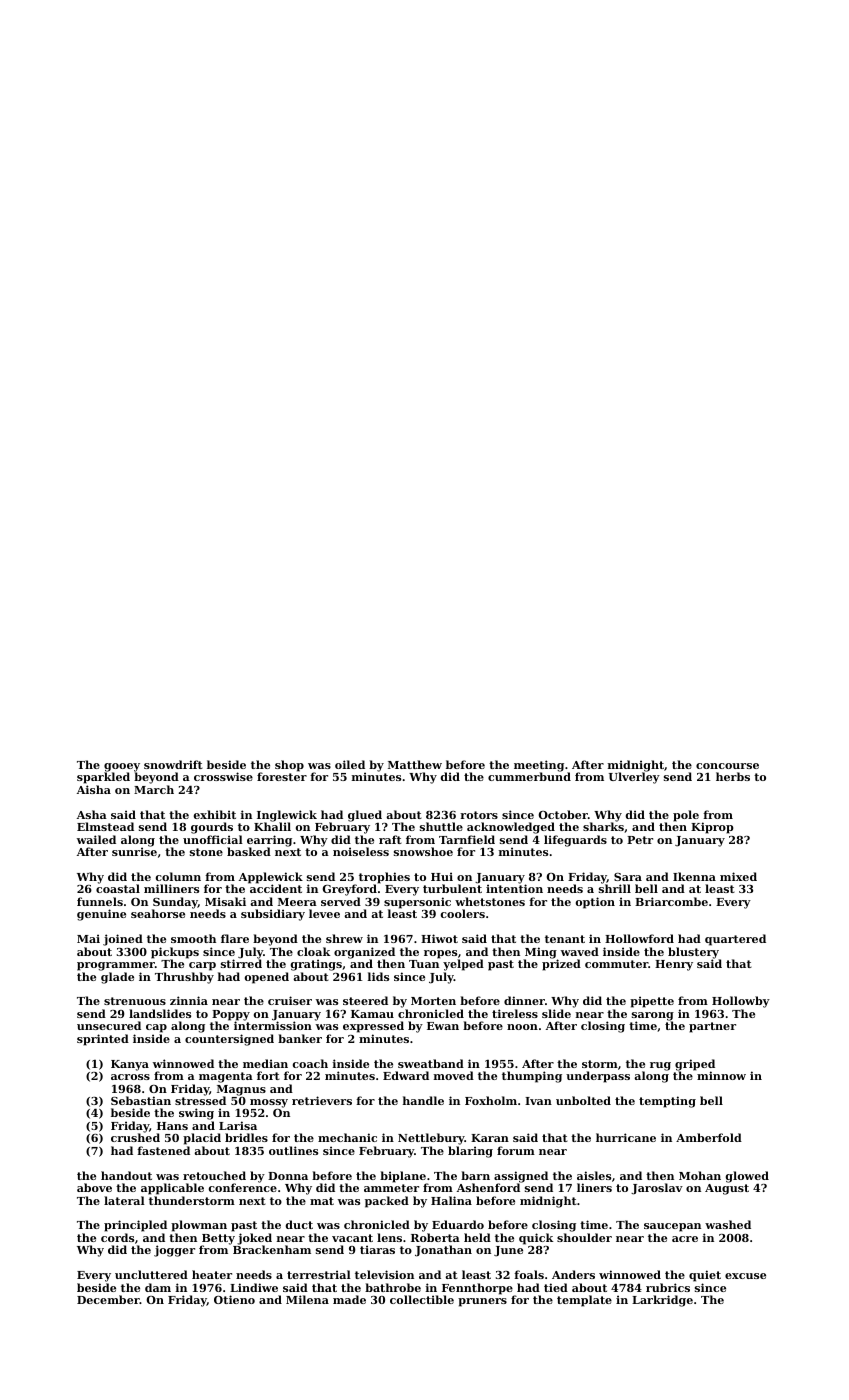  I want to click on template, so click(584, 1301).
